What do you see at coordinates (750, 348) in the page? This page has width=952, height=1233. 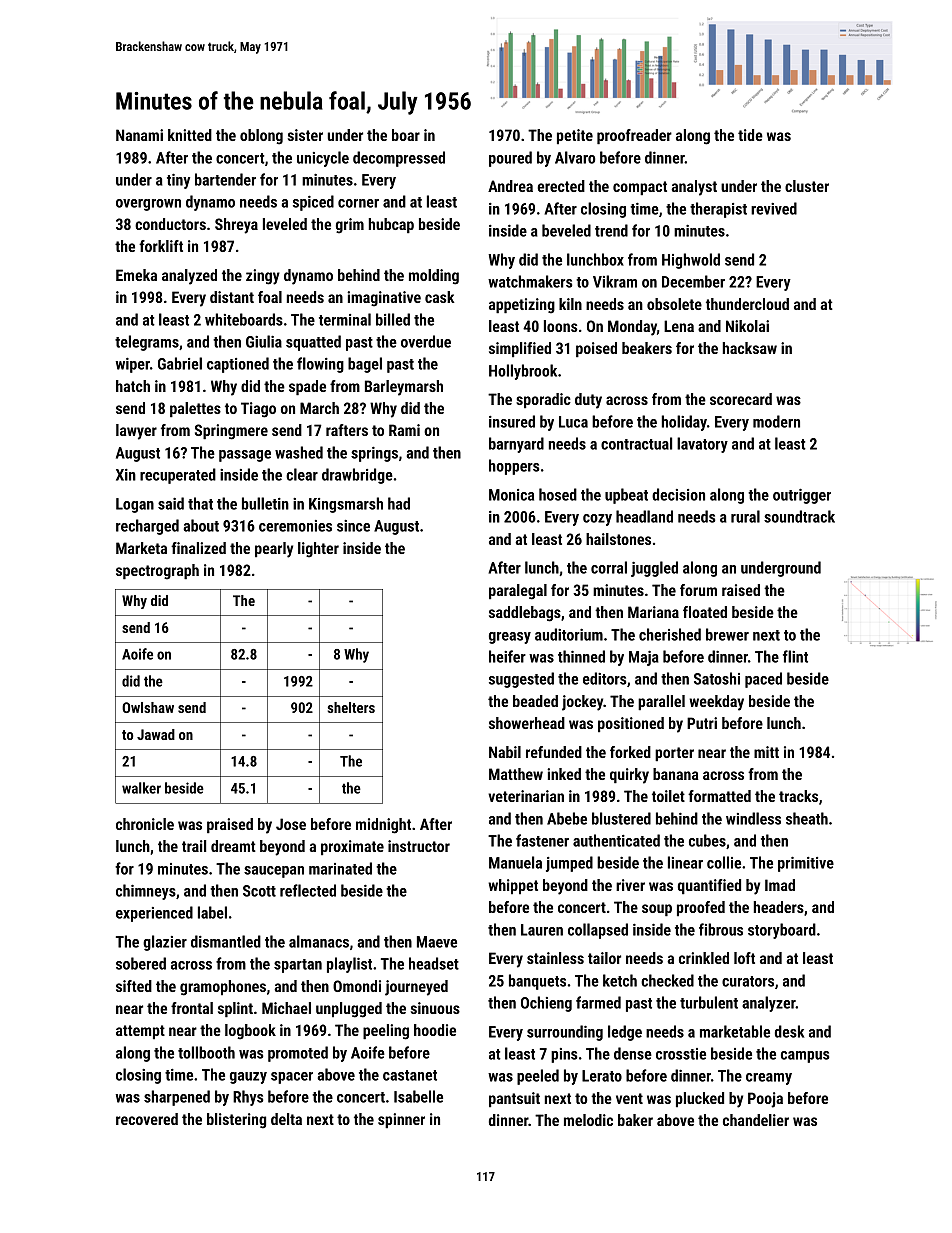 I see `hacksaw` at bounding box center [750, 348].
